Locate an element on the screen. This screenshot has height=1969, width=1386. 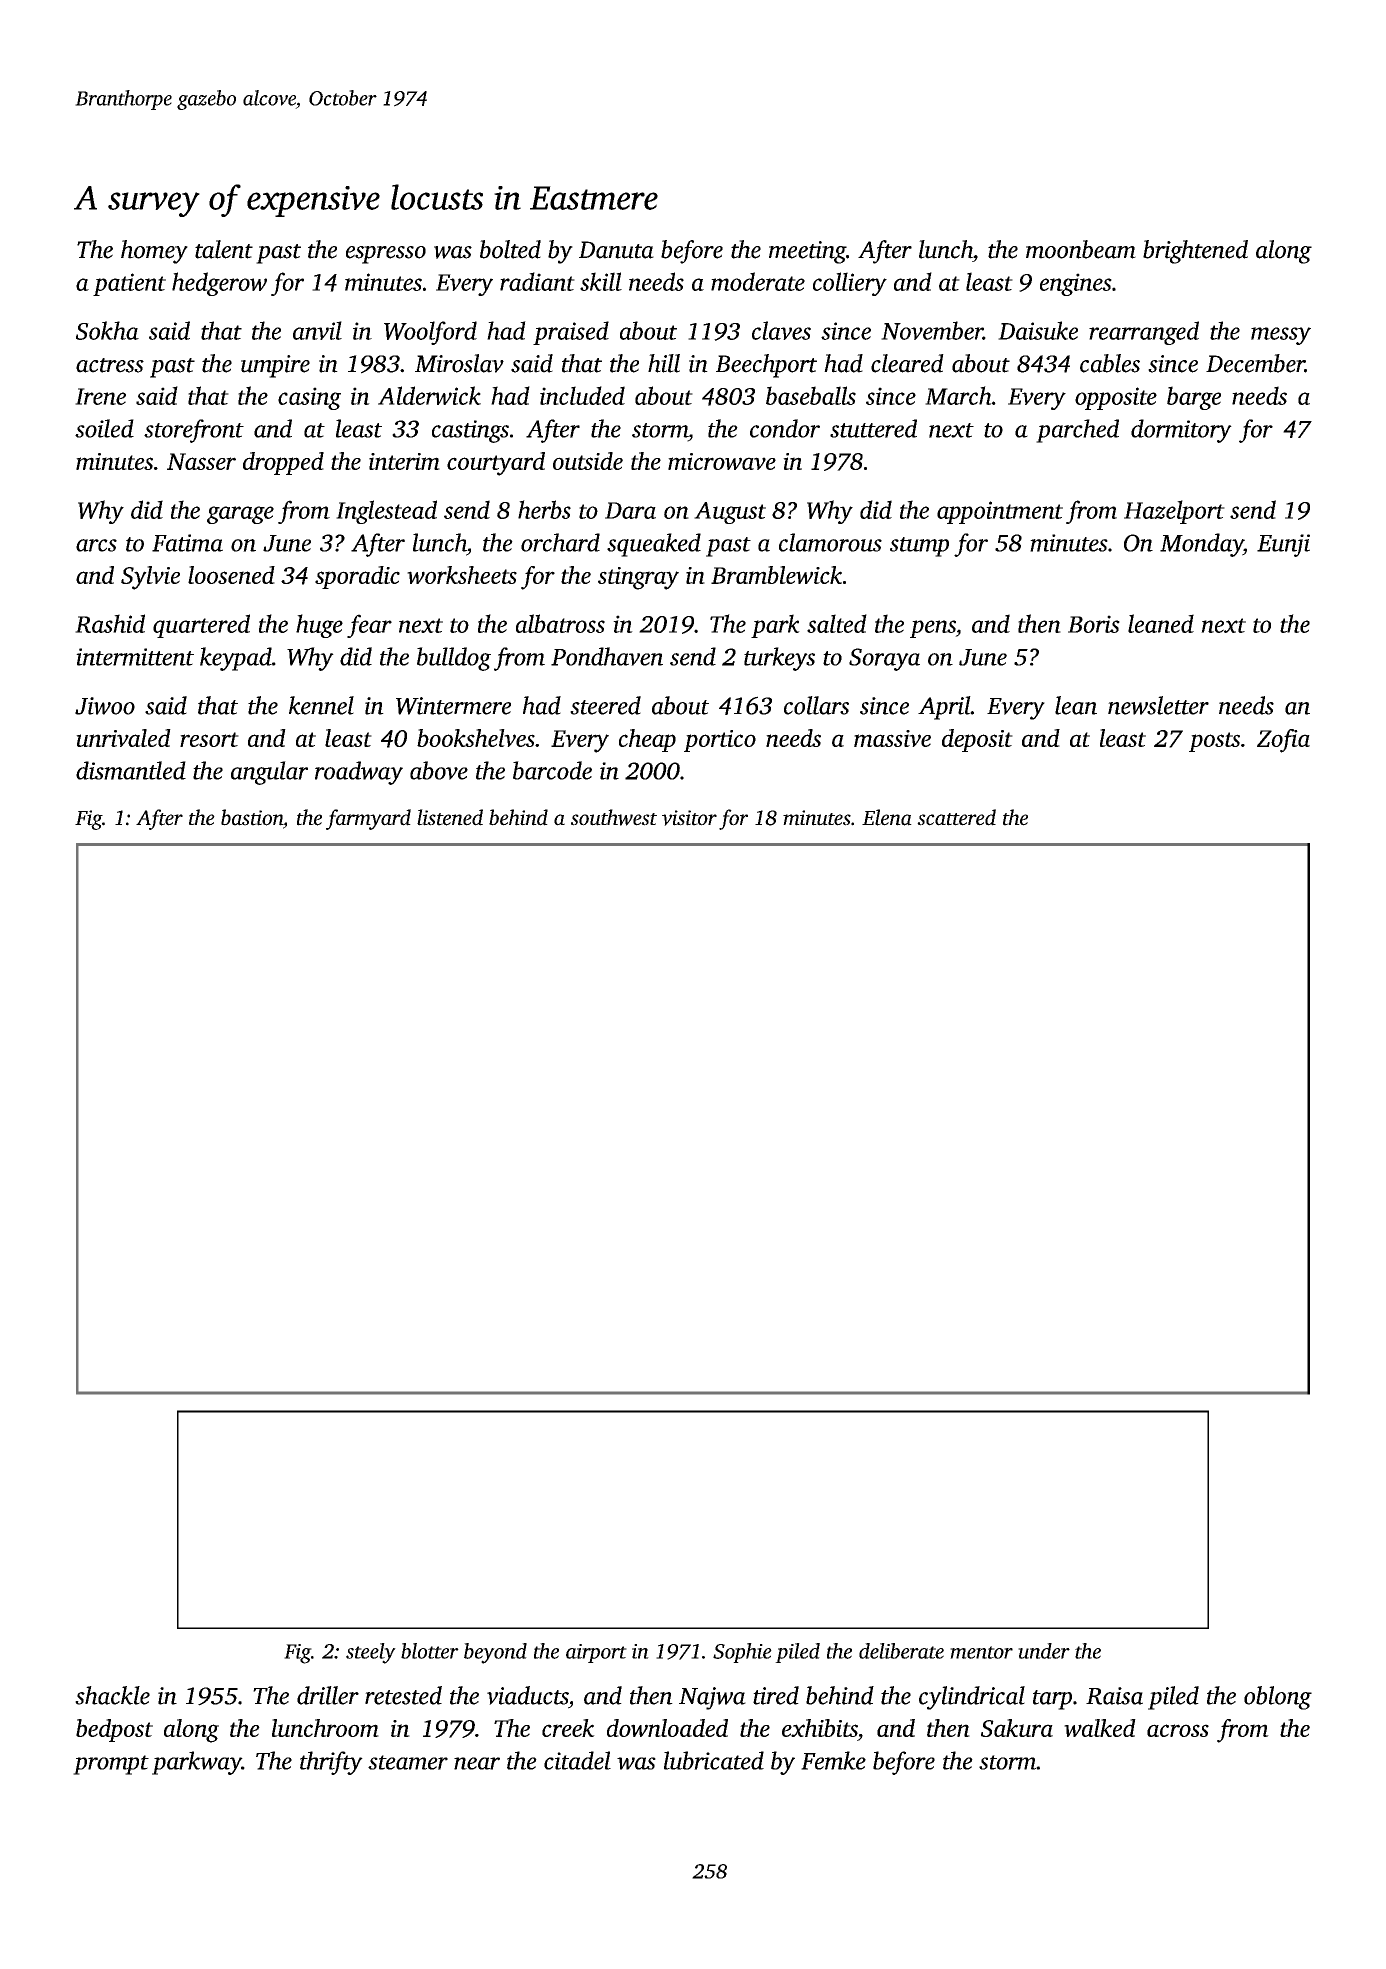
praised is located at coordinates (571, 333).
